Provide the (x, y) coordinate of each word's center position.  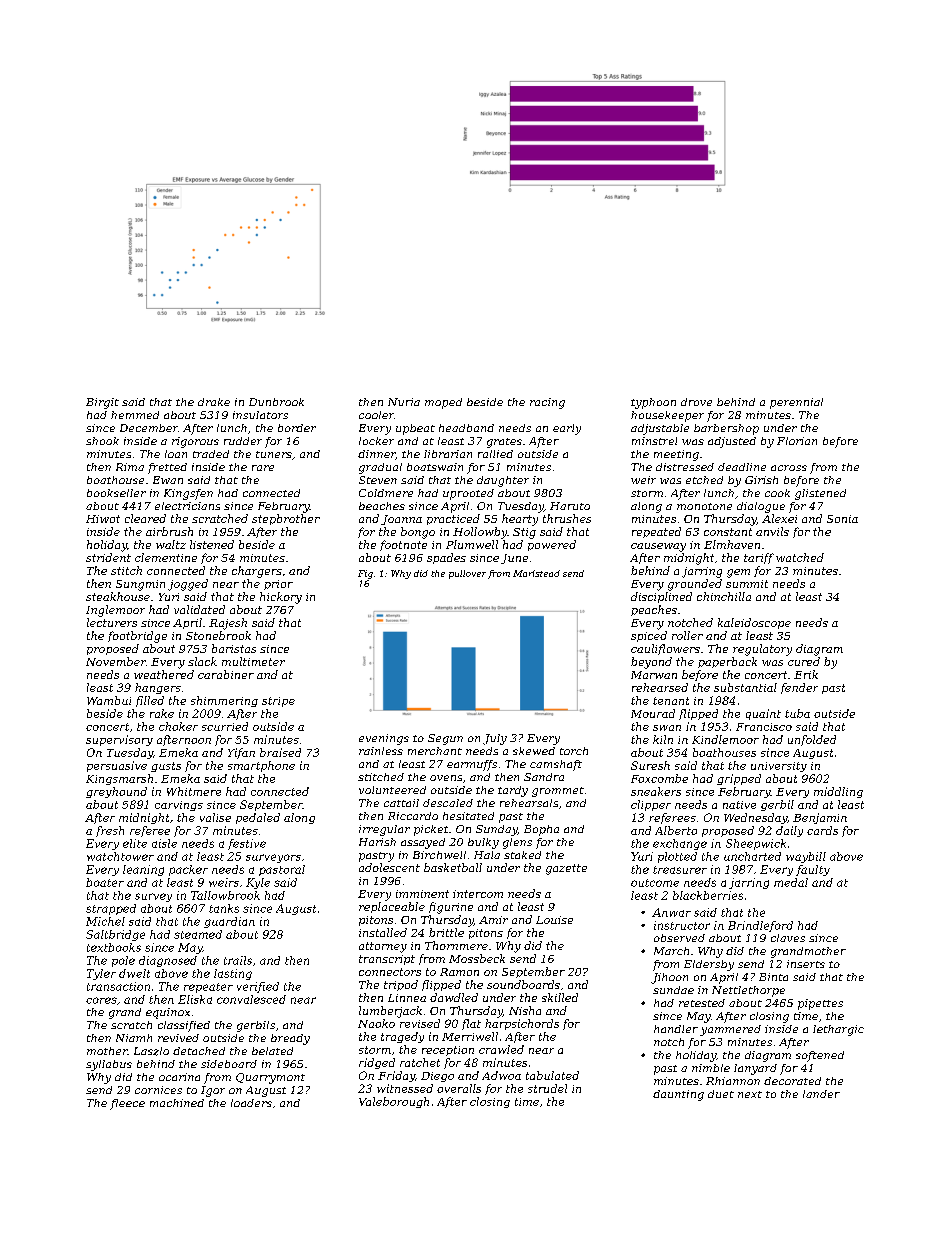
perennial (796, 403)
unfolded (812, 740)
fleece (127, 1104)
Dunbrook (276, 402)
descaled (448, 803)
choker (178, 726)
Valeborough (394, 1102)
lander (821, 1094)
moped (443, 403)
